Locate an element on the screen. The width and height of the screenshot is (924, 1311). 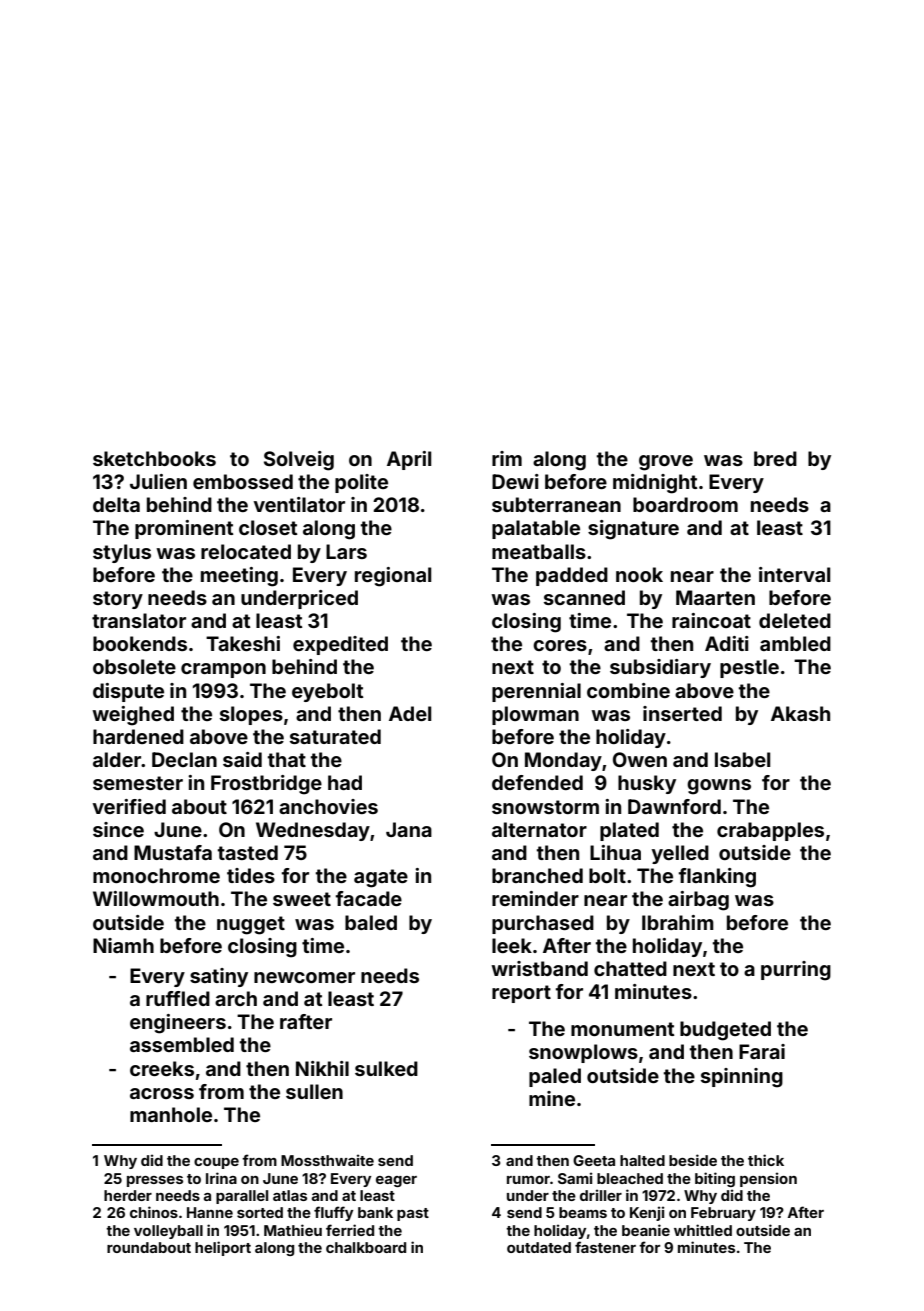
meatballs is located at coordinates (539, 551).
